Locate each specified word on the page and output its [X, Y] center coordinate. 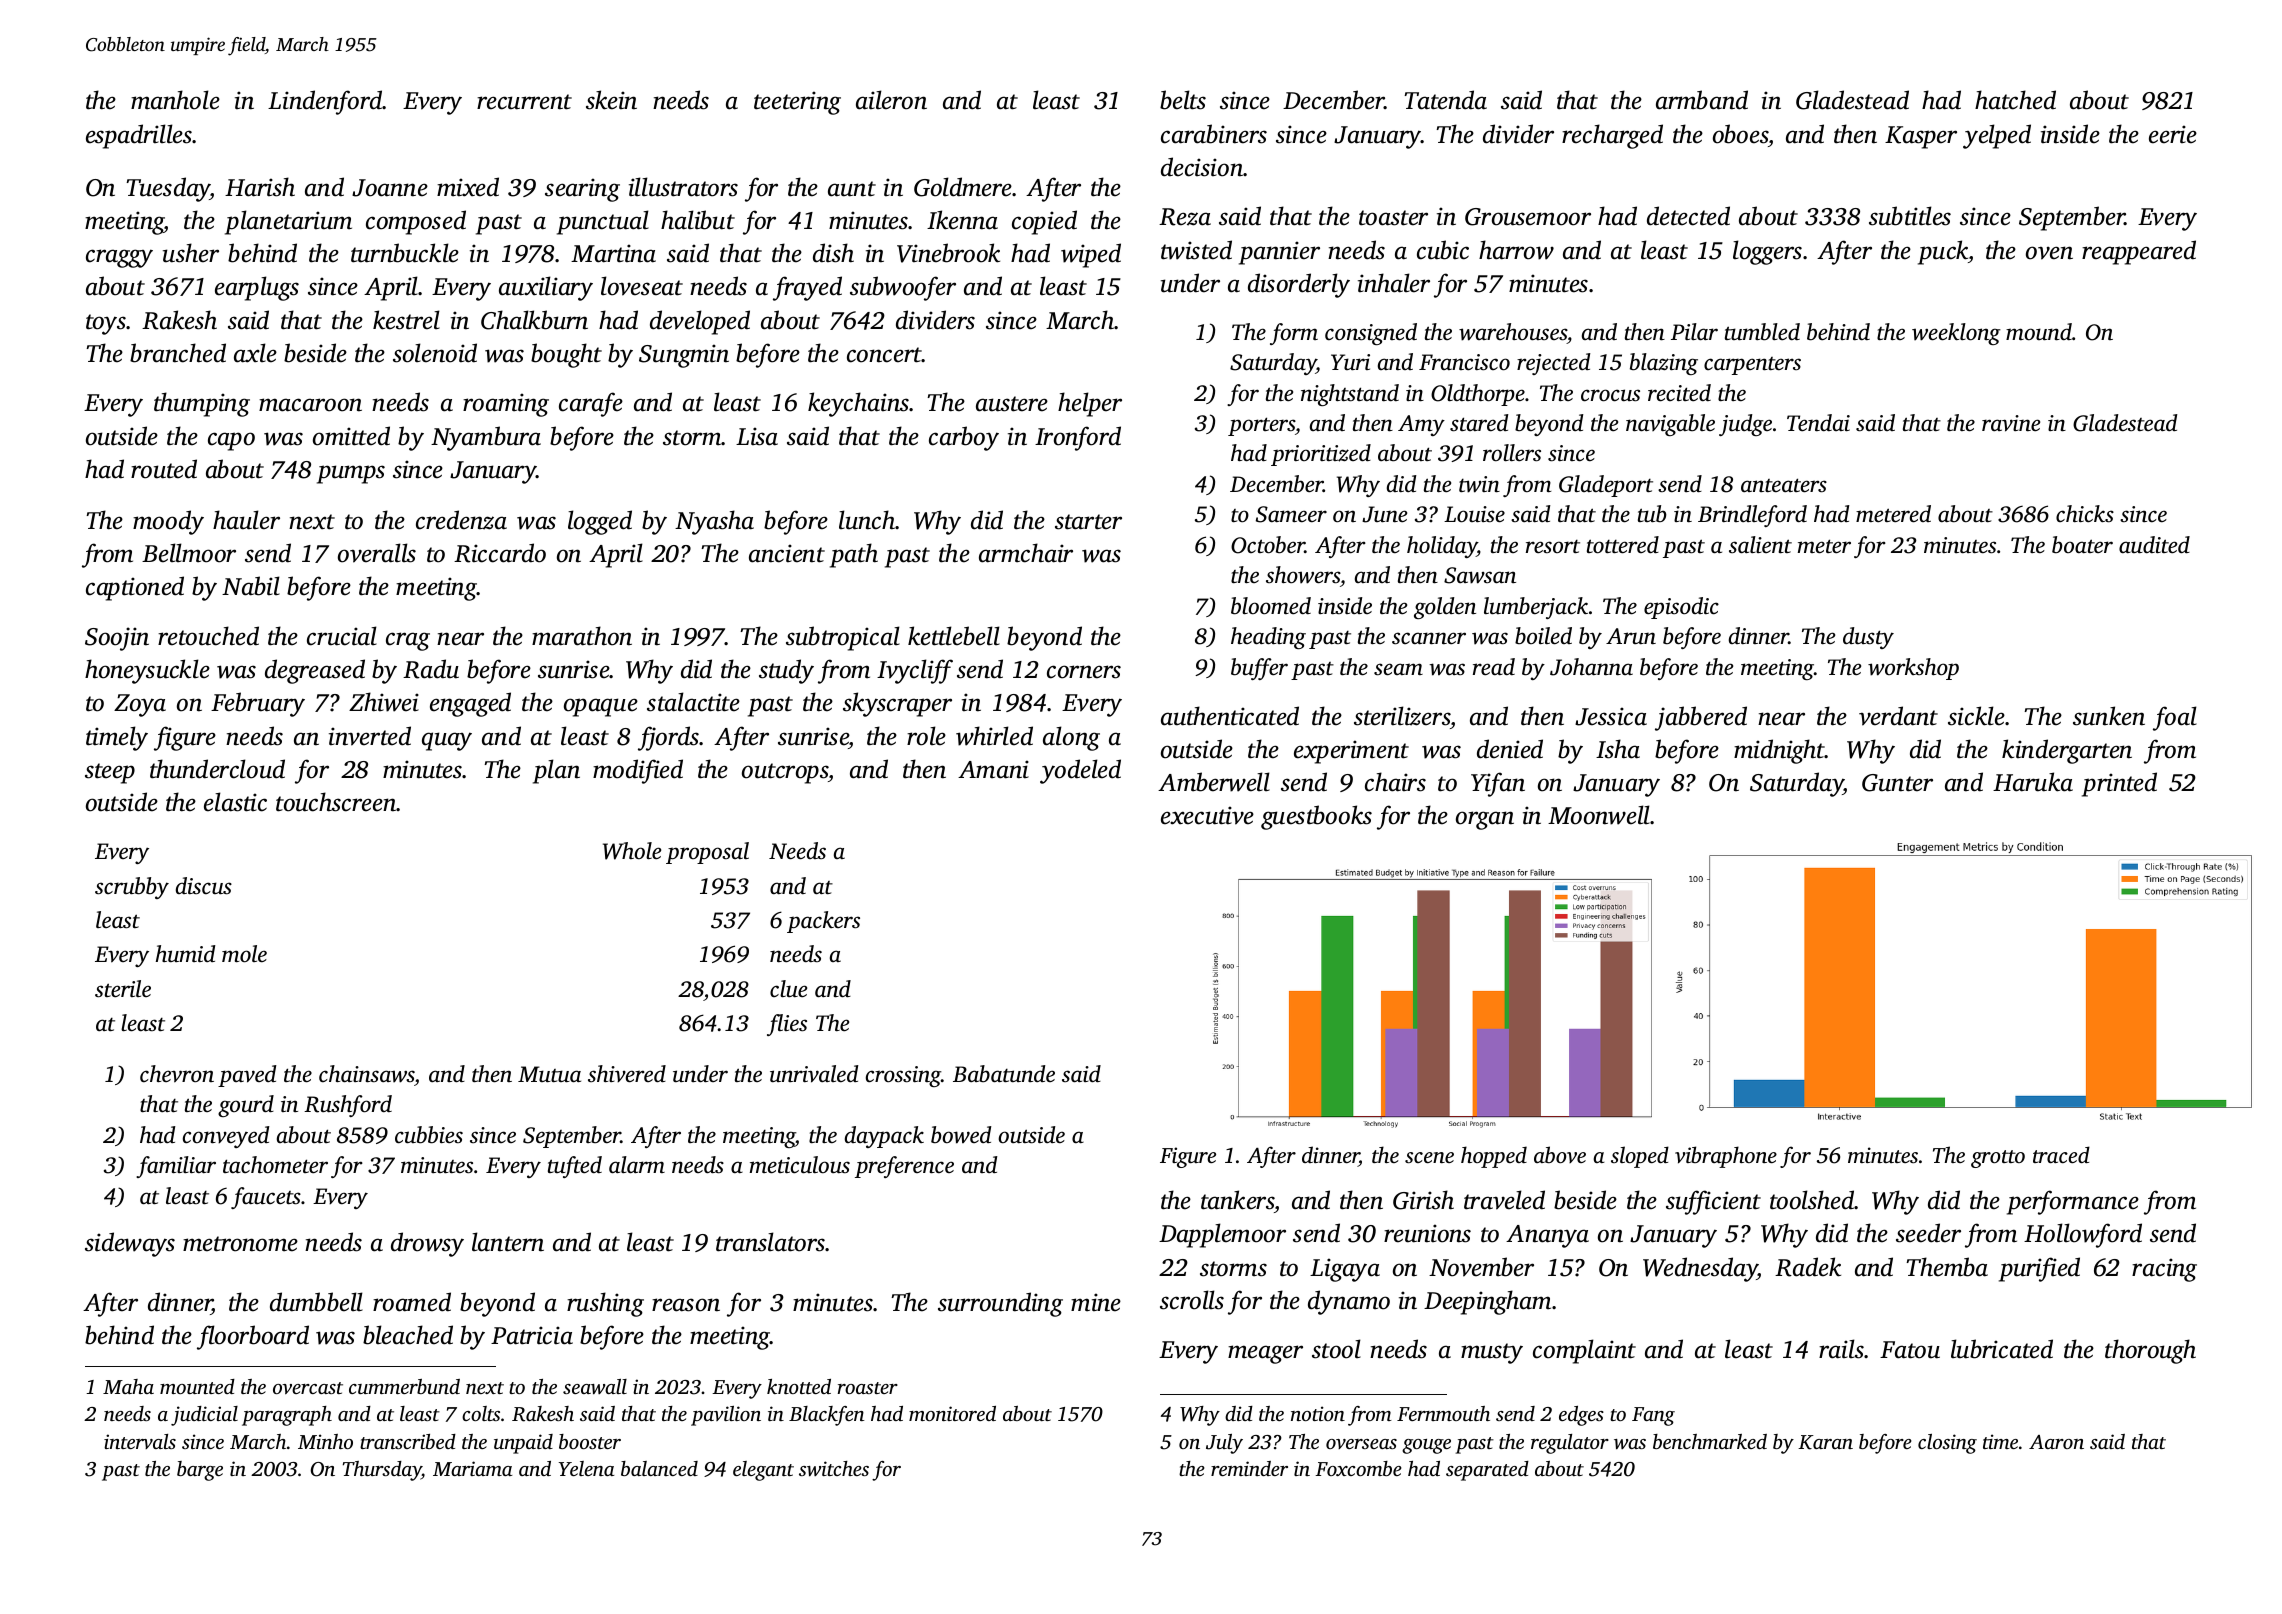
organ [1485, 820]
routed [164, 469]
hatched [2015, 100]
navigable [1670, 425]
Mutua [549, 1074]
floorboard [253, 1337]
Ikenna [962, 220]
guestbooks [1316, 817]
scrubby [132, 888]
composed [416, 222]
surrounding [1000, 1304]
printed [2119, 784]
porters [1261, 426]
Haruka [2033, 782]
